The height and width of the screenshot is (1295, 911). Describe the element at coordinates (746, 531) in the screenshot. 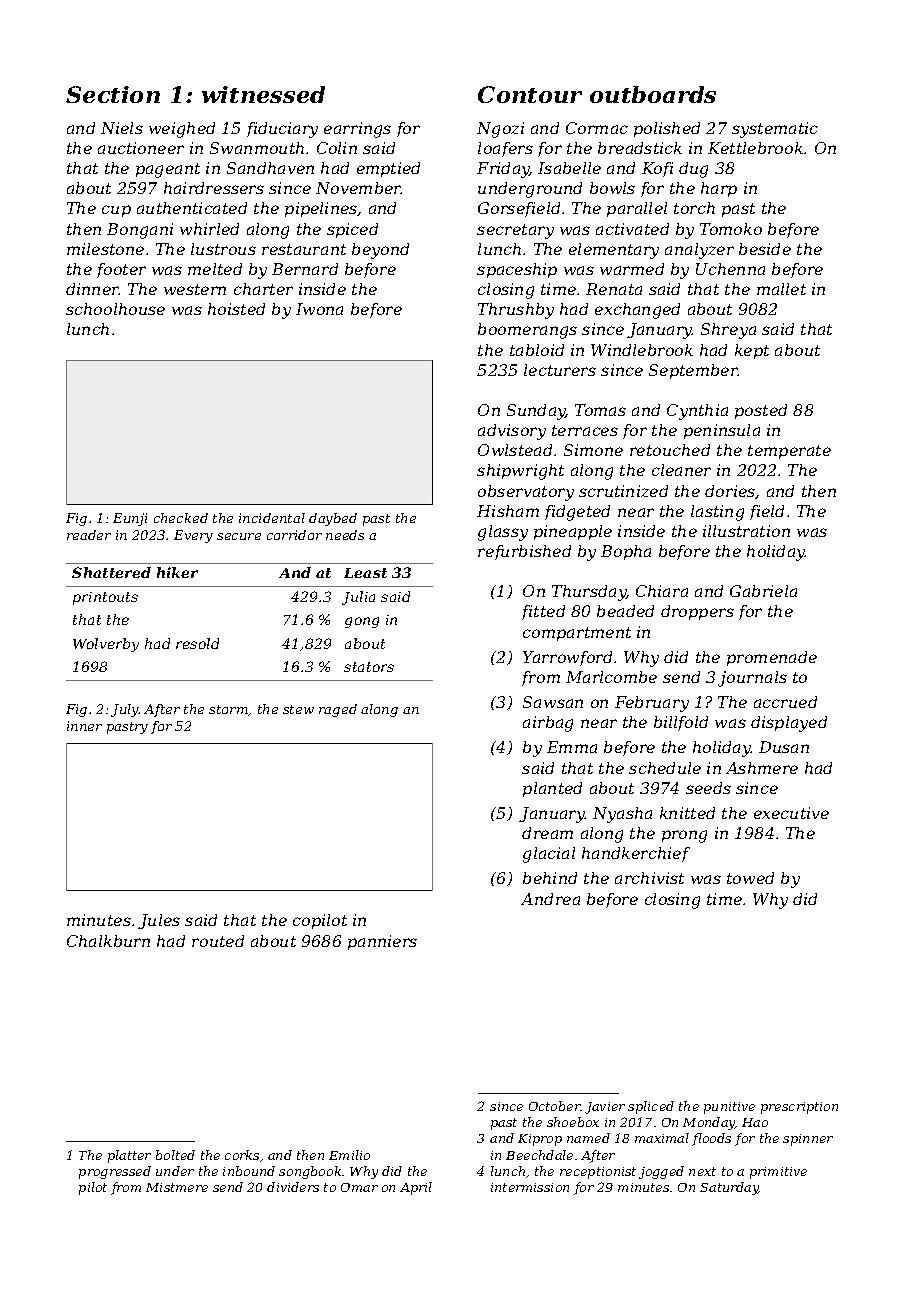

I see `illustration` at that location.
